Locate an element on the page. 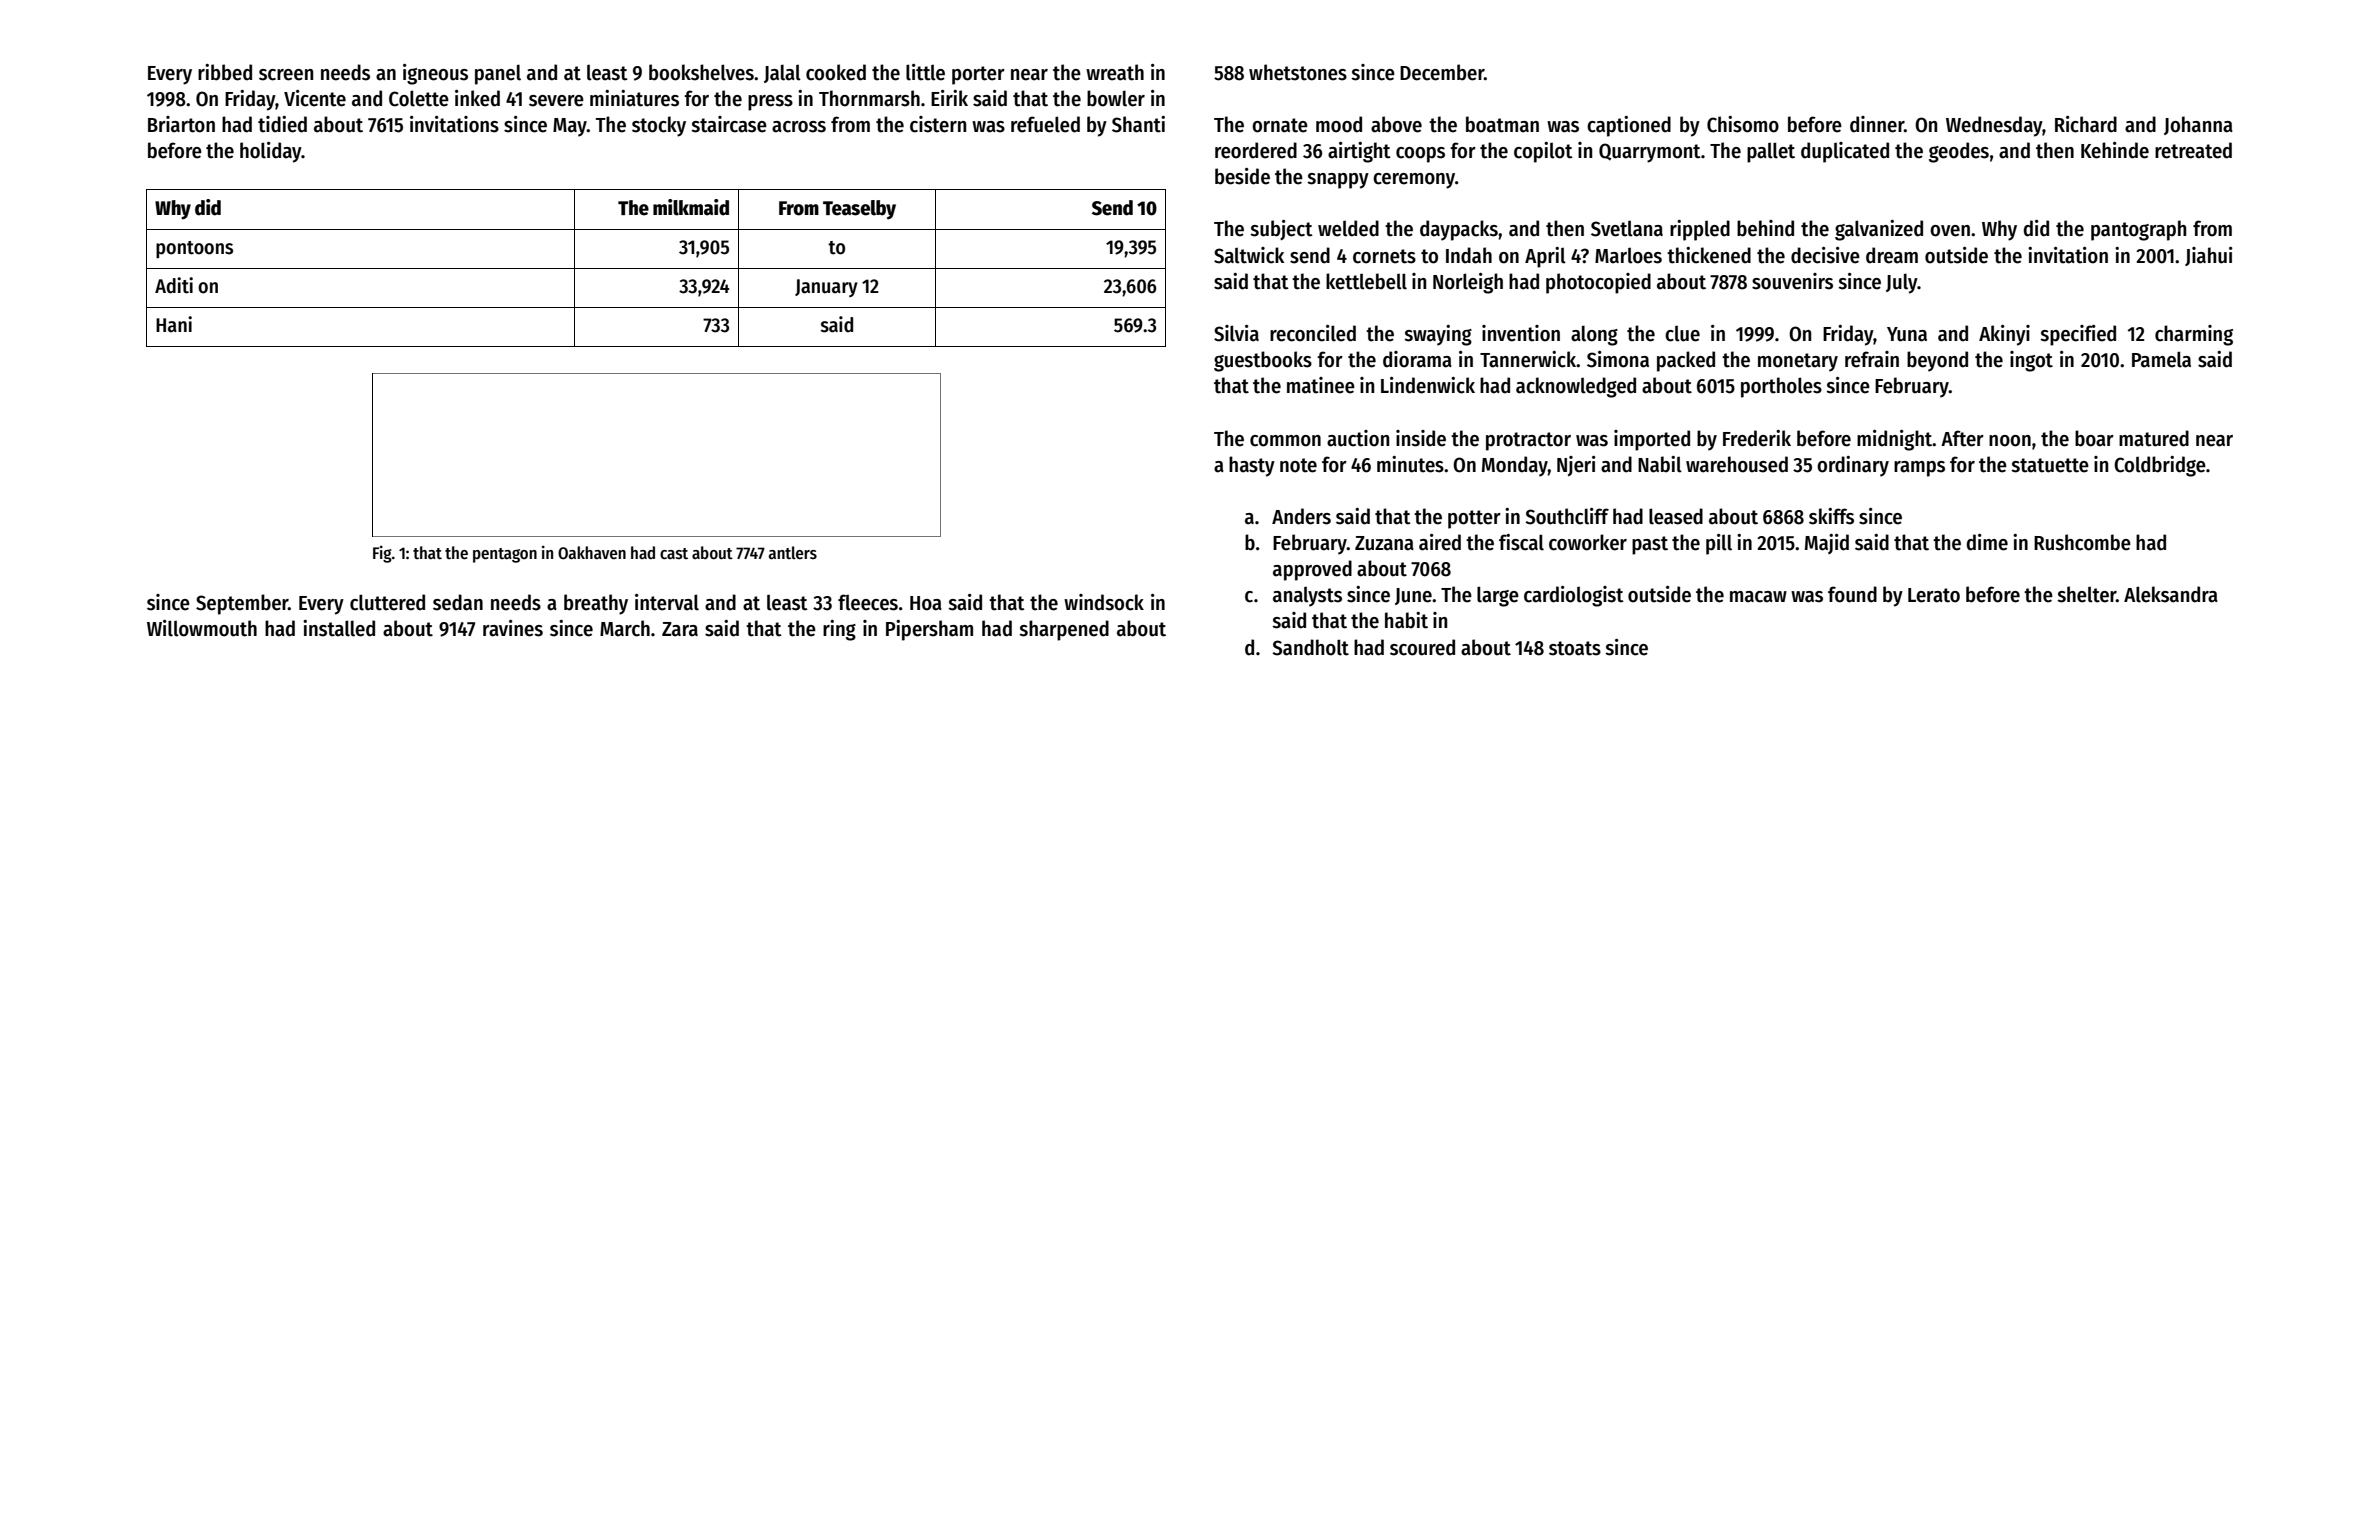 The image size is (2380, 1540). bookshelves is located at coordinates (701, 72).
